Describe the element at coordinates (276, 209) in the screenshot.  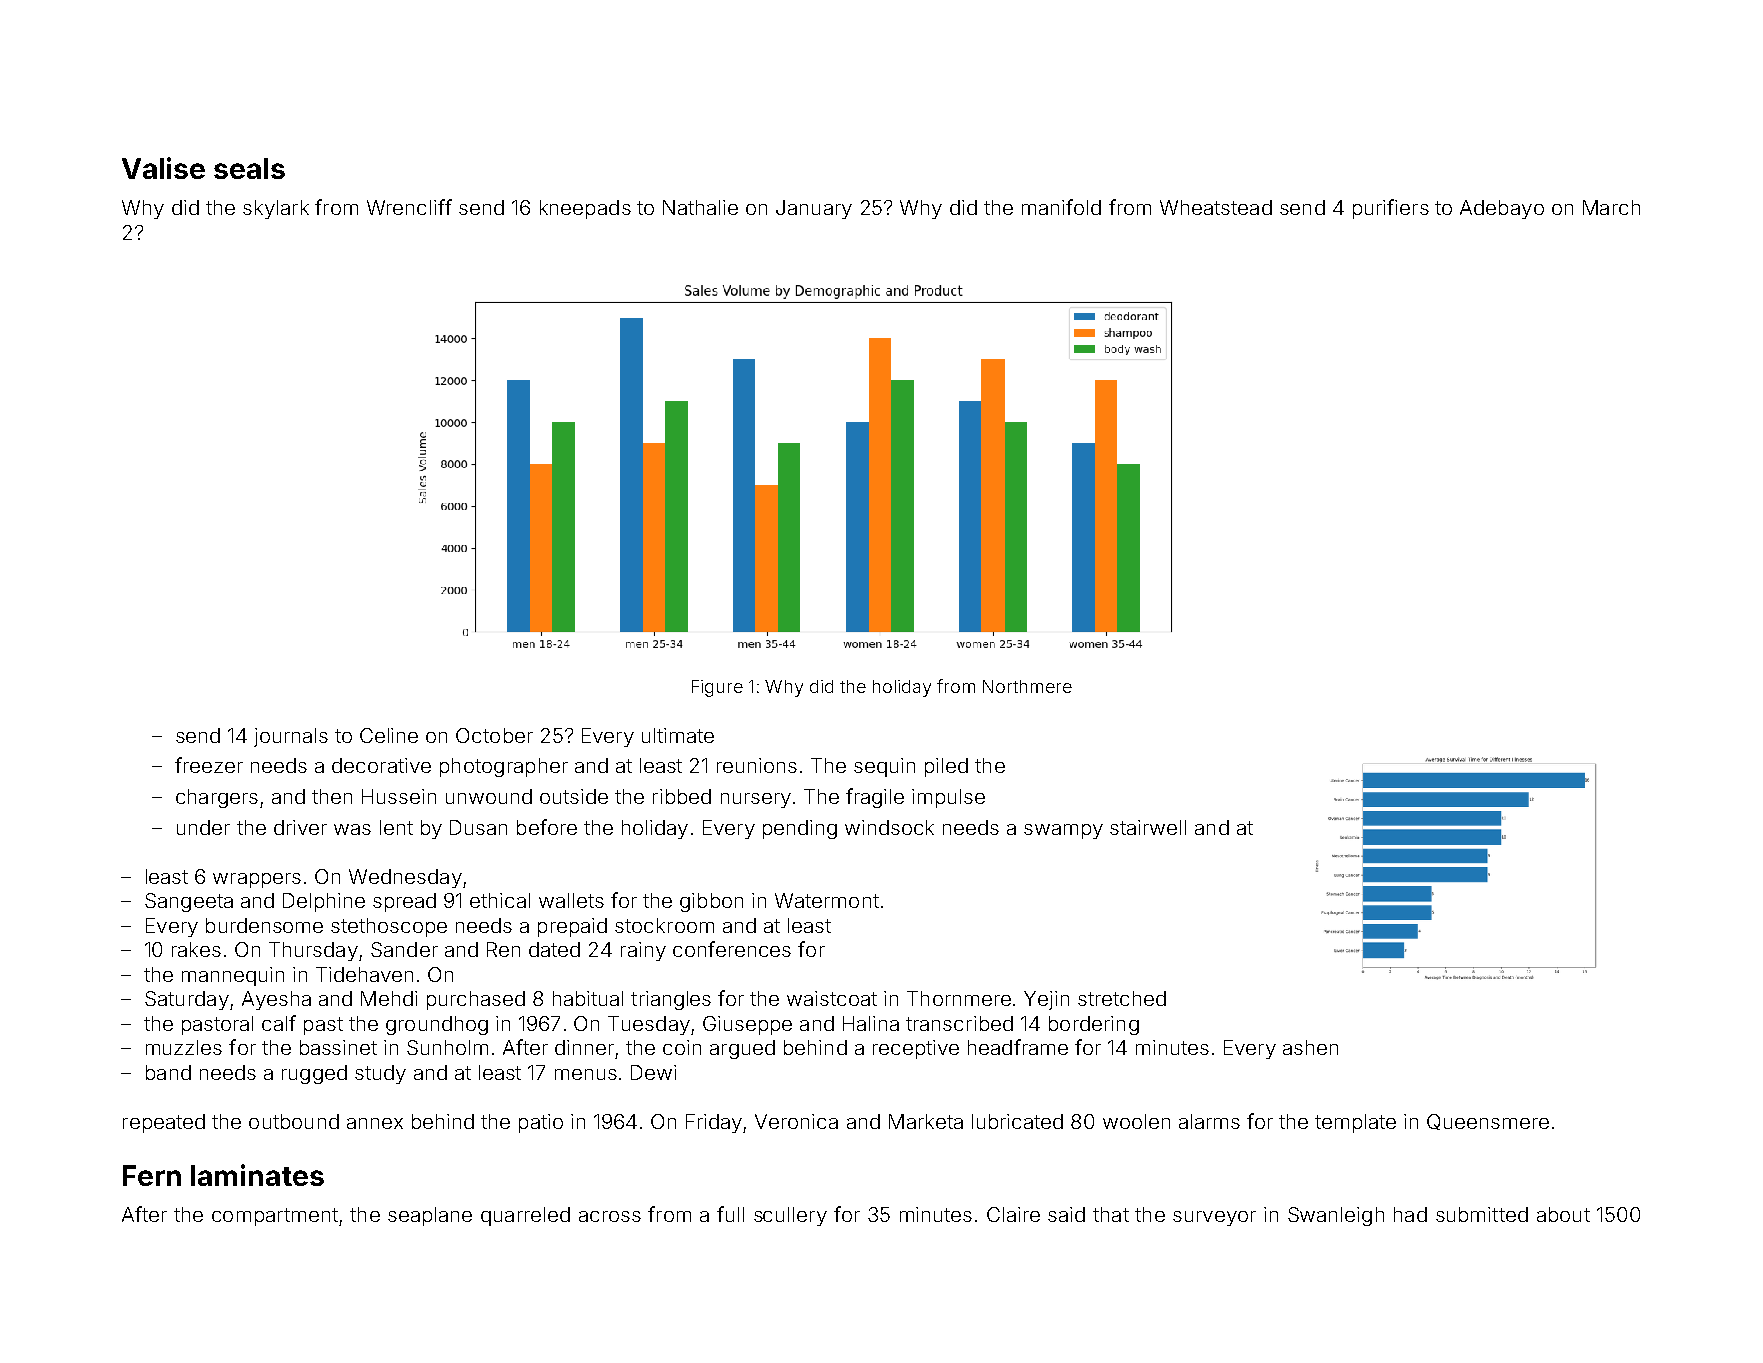
I see `skylark` at that location.
